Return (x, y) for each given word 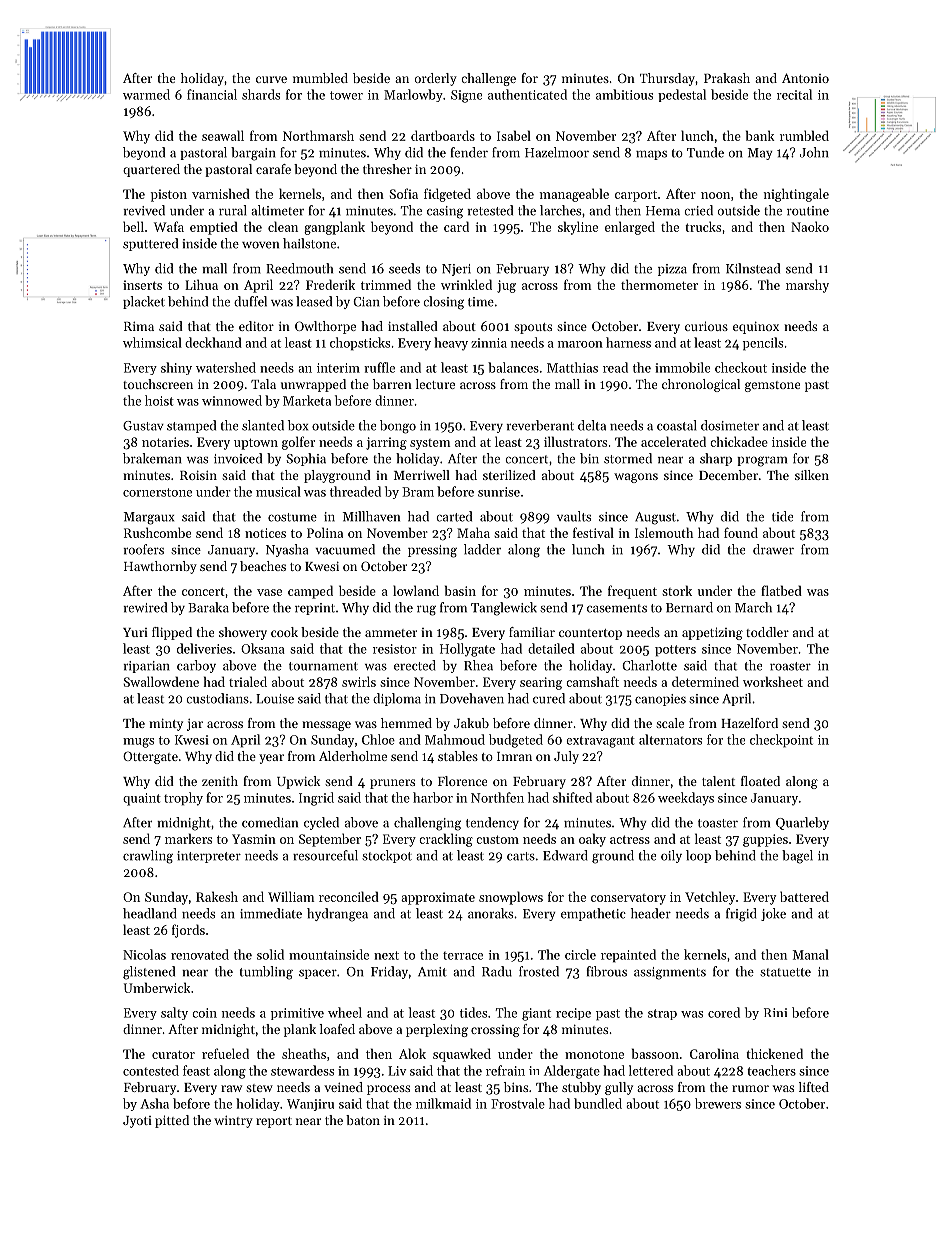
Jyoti (137, 1122)
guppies (765, 840)
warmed (146, 94)
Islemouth (664, 532)
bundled (598, 1103)
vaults (574, 516)
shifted (572, 797)
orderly (436, 79)
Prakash (727, 78)
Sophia (306, 459)
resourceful (325, 855)
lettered (651, 1070)
